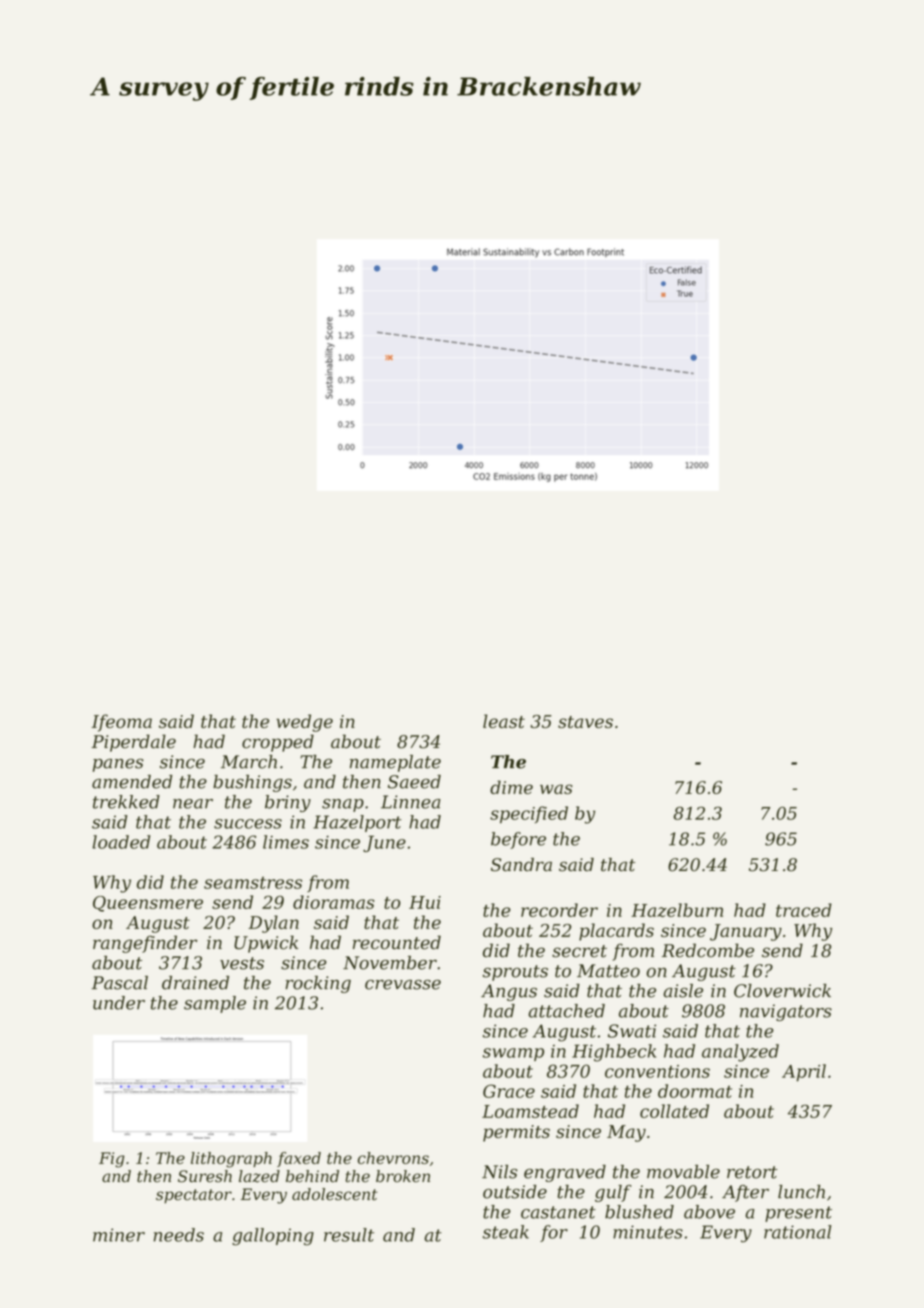 Image resolution: width=924 pixels, height=1308 pixels. I want to click on lazed, so click(259, 1176).
